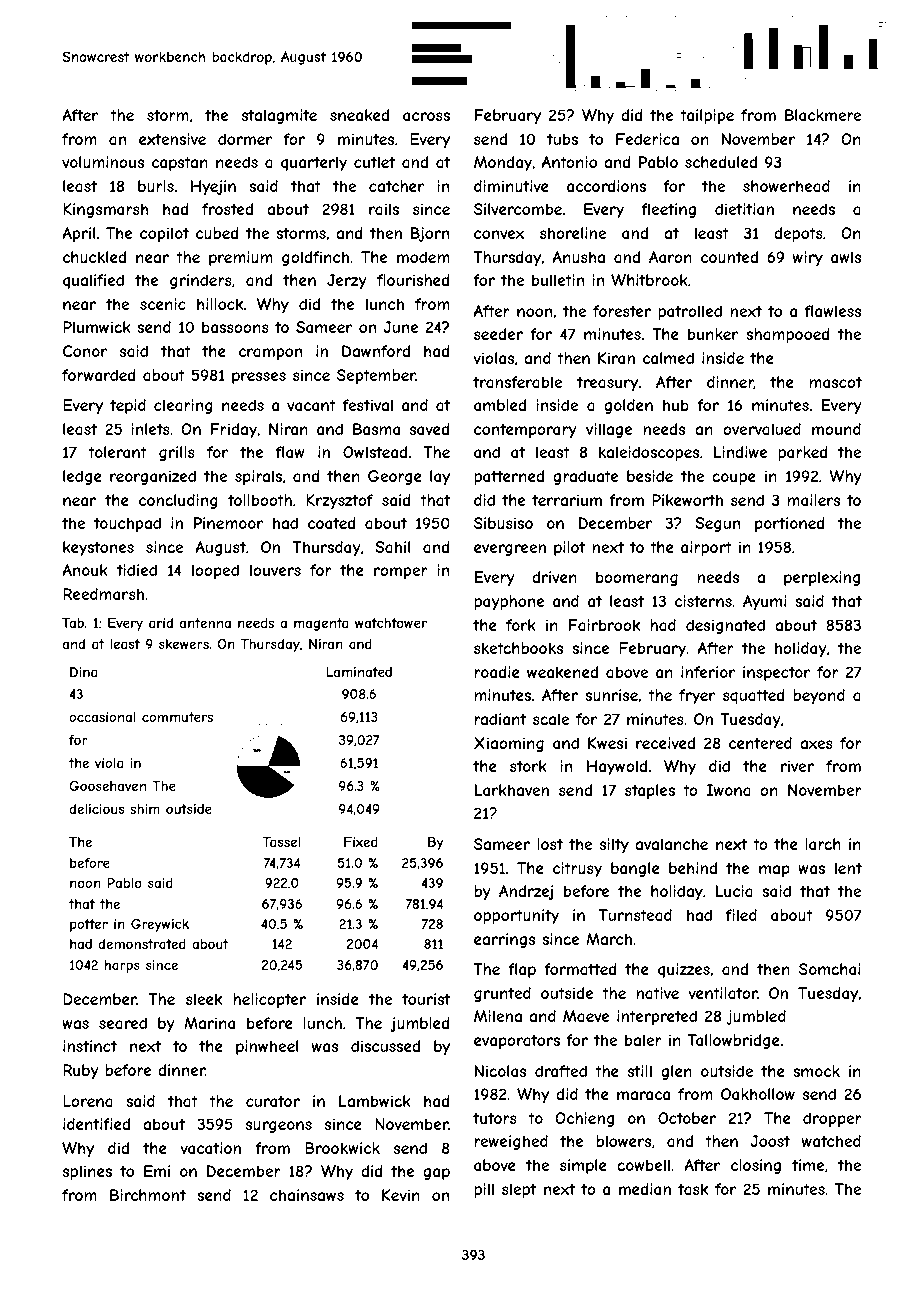 This screenshot has height=1308, width=924. Describe the element at coordinates (172, 139) in the screenshot. I see `extensive` at that location.
